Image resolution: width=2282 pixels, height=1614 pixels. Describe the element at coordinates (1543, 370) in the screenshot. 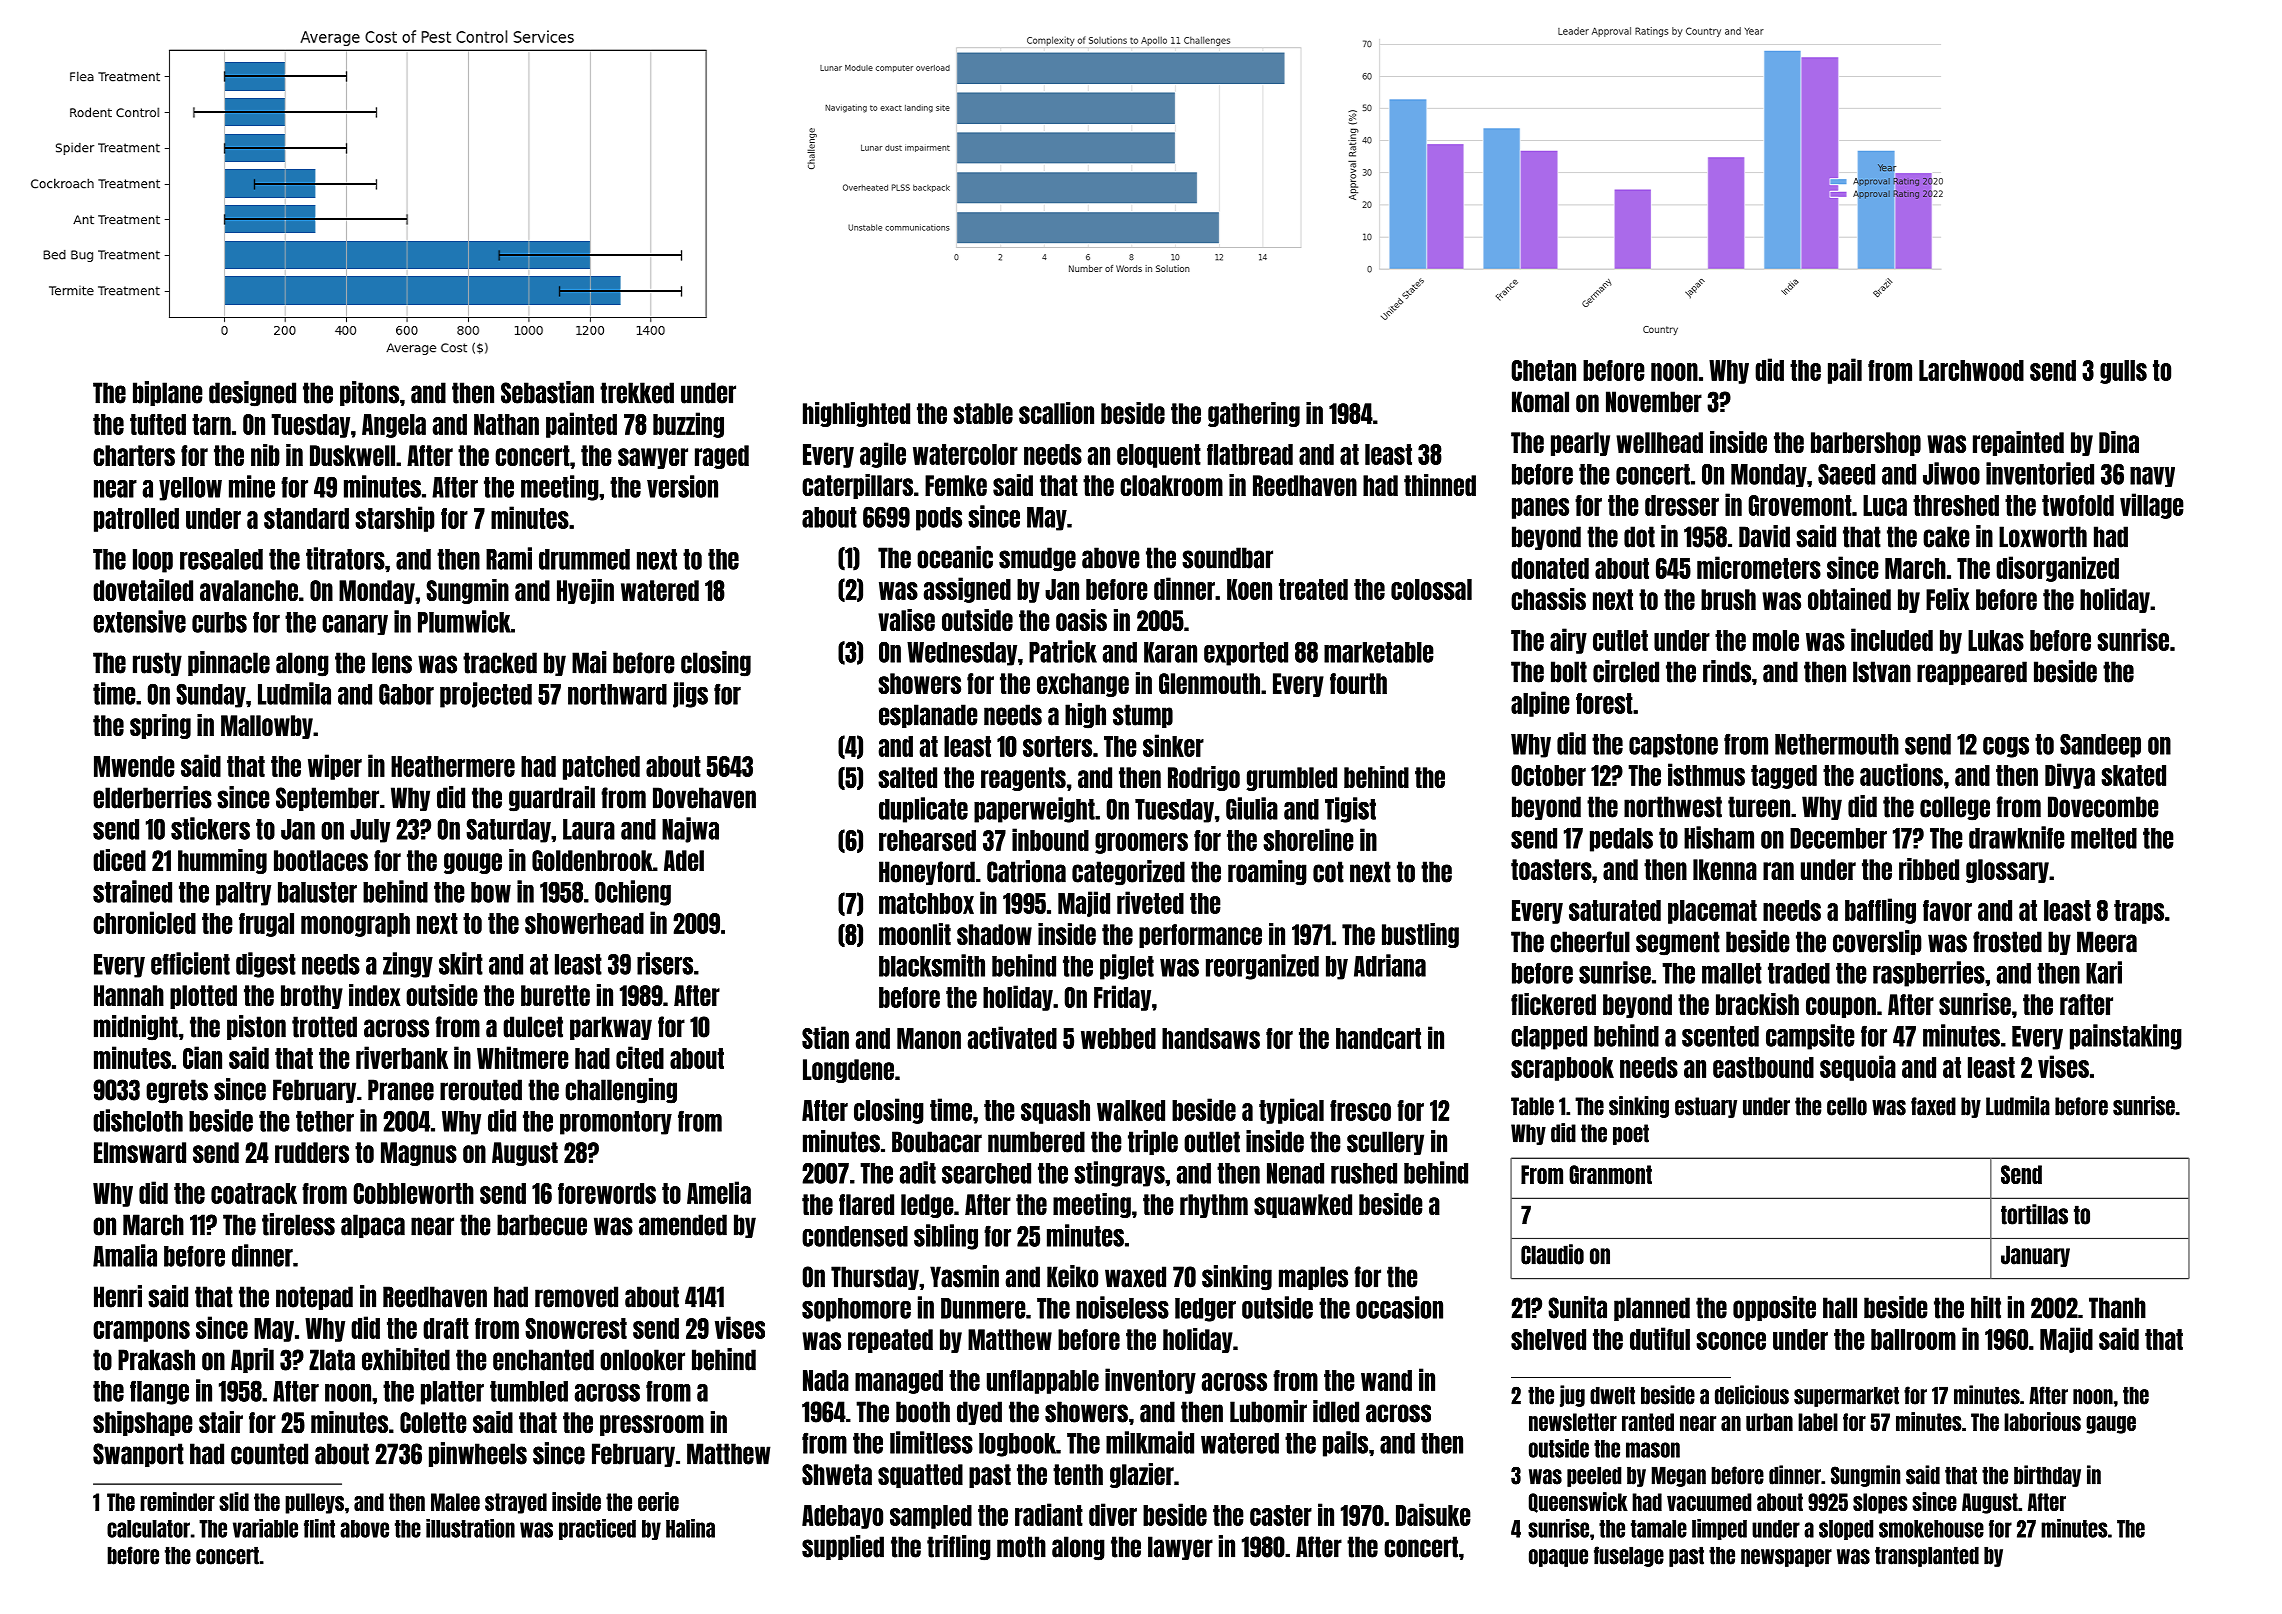

I see `Chetan` at that location.
